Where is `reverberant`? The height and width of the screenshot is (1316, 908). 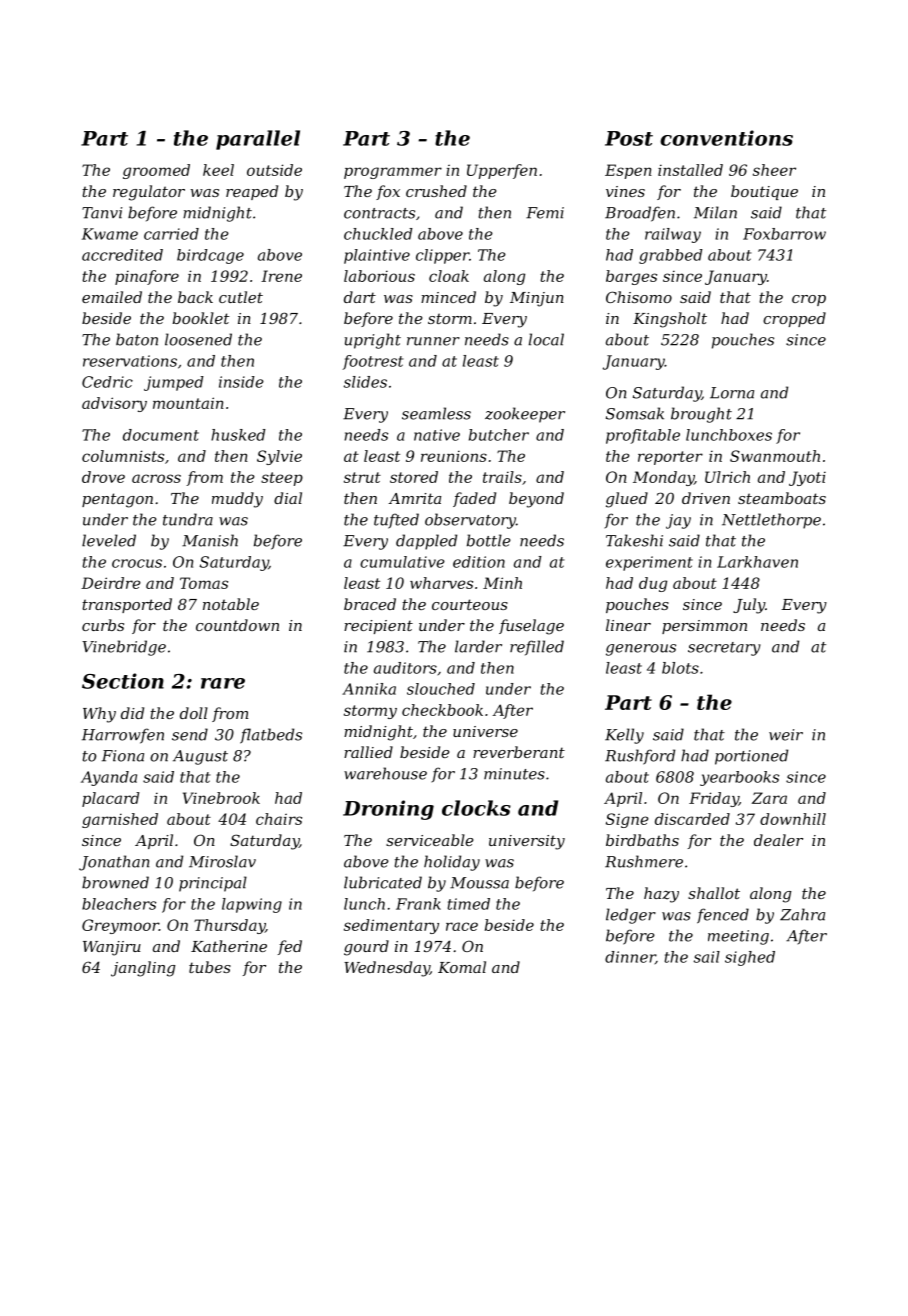
reverberant is located at coordinates (519, 752).
